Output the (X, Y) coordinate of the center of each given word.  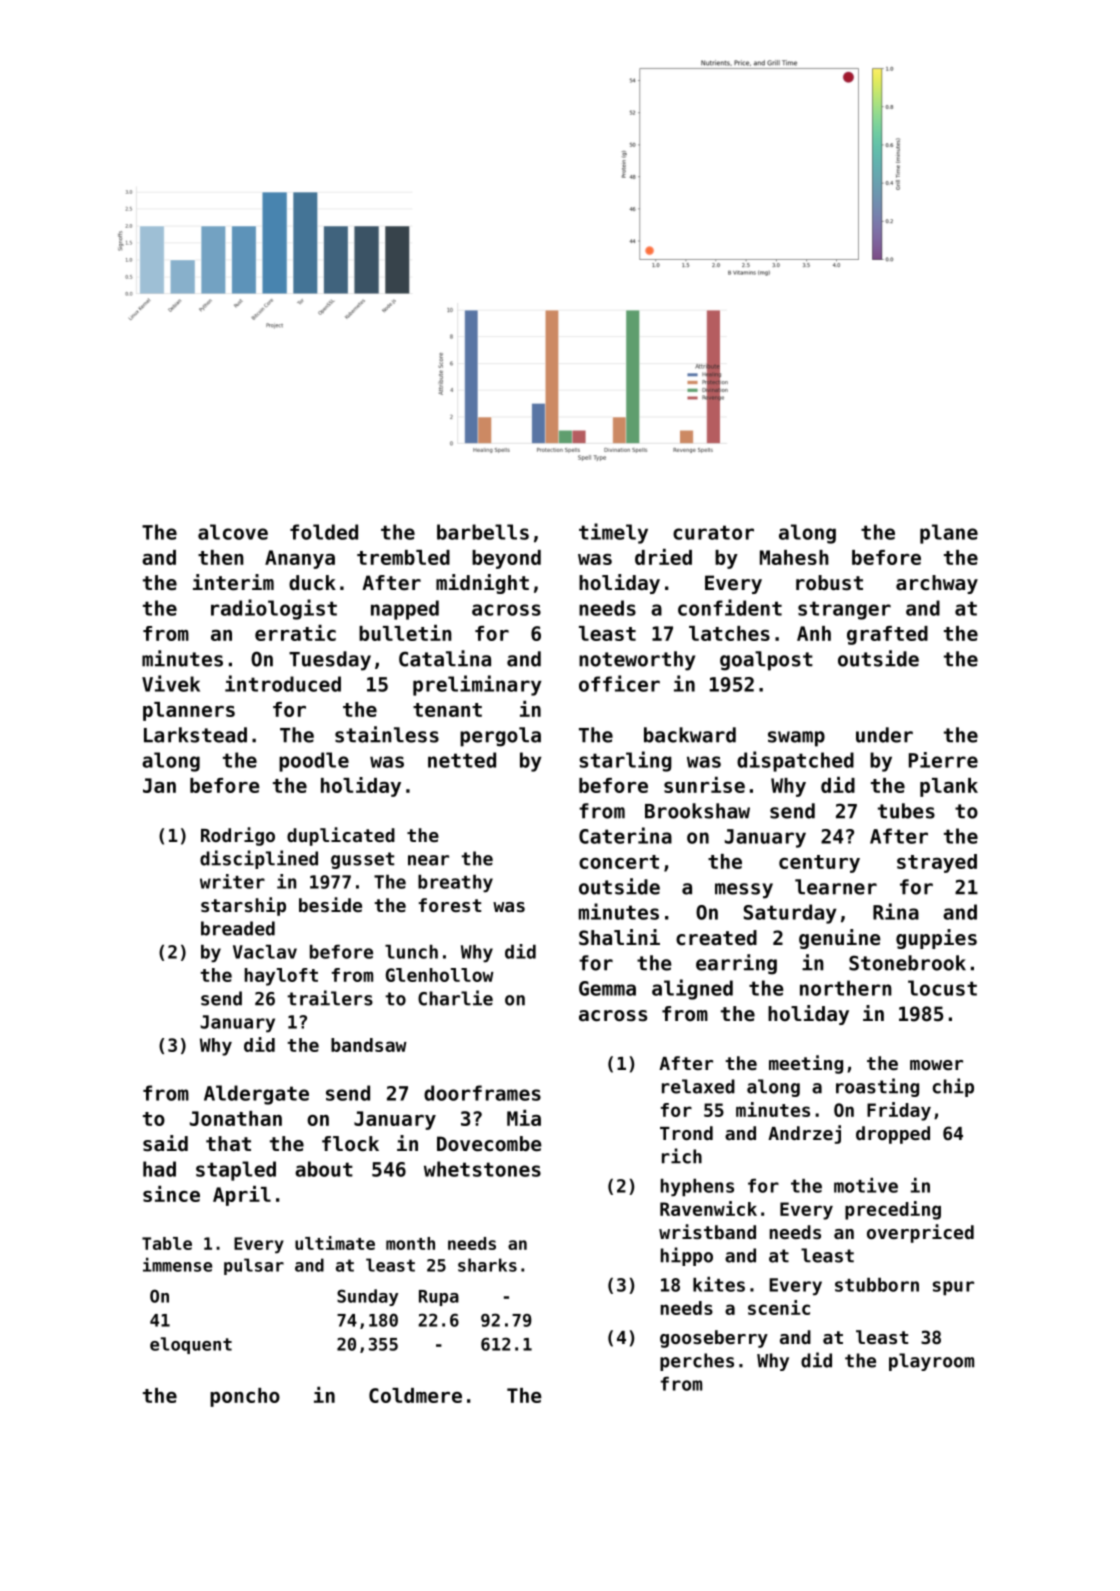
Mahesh (794, 557)
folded (324, 532)
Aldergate (256, 1095)
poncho (245, 1397)
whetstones (482, 1169)
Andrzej (804, 1134)
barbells (483, 532)
